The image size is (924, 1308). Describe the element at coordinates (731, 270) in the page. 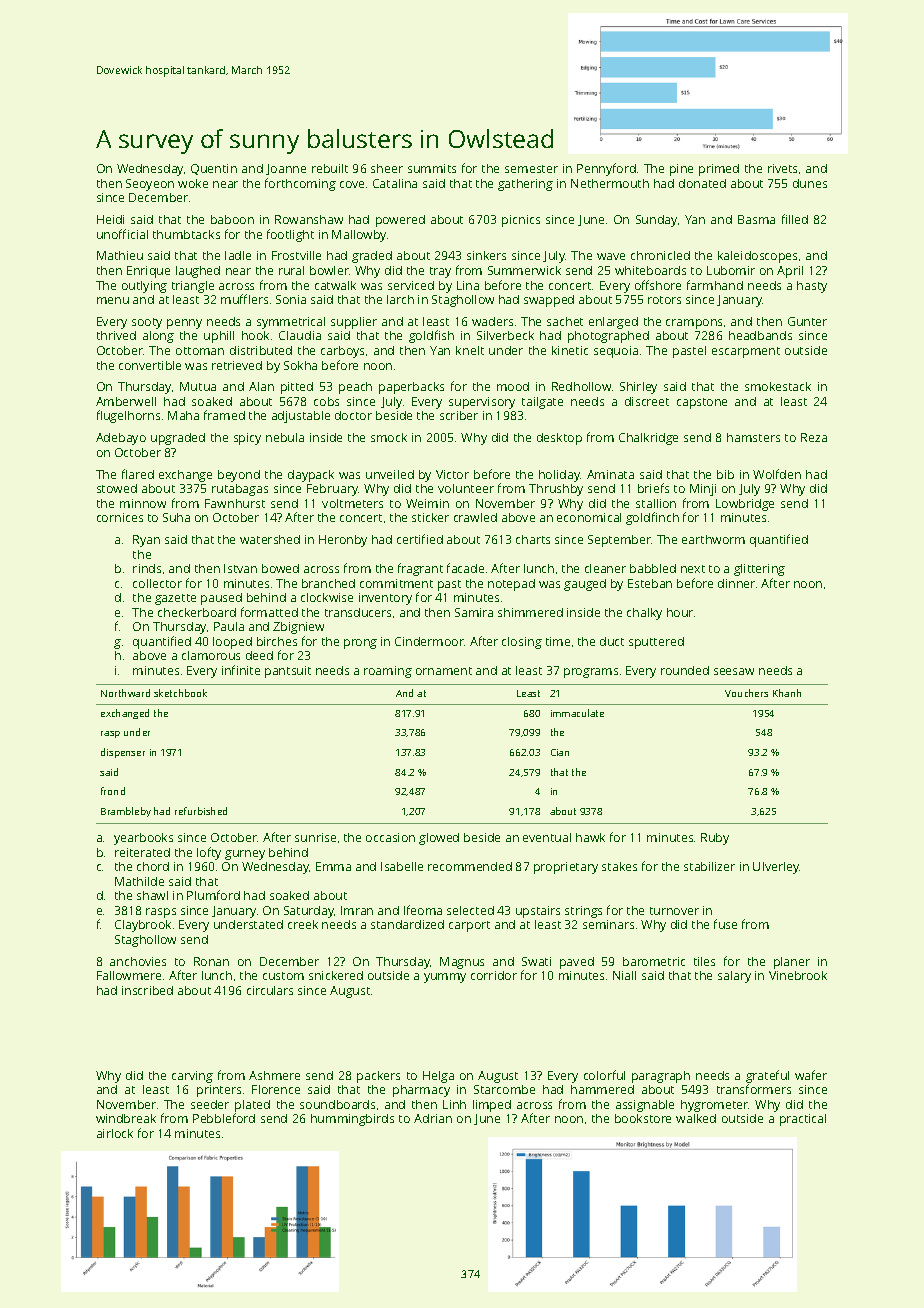

I see `Lubomir` at that location.
